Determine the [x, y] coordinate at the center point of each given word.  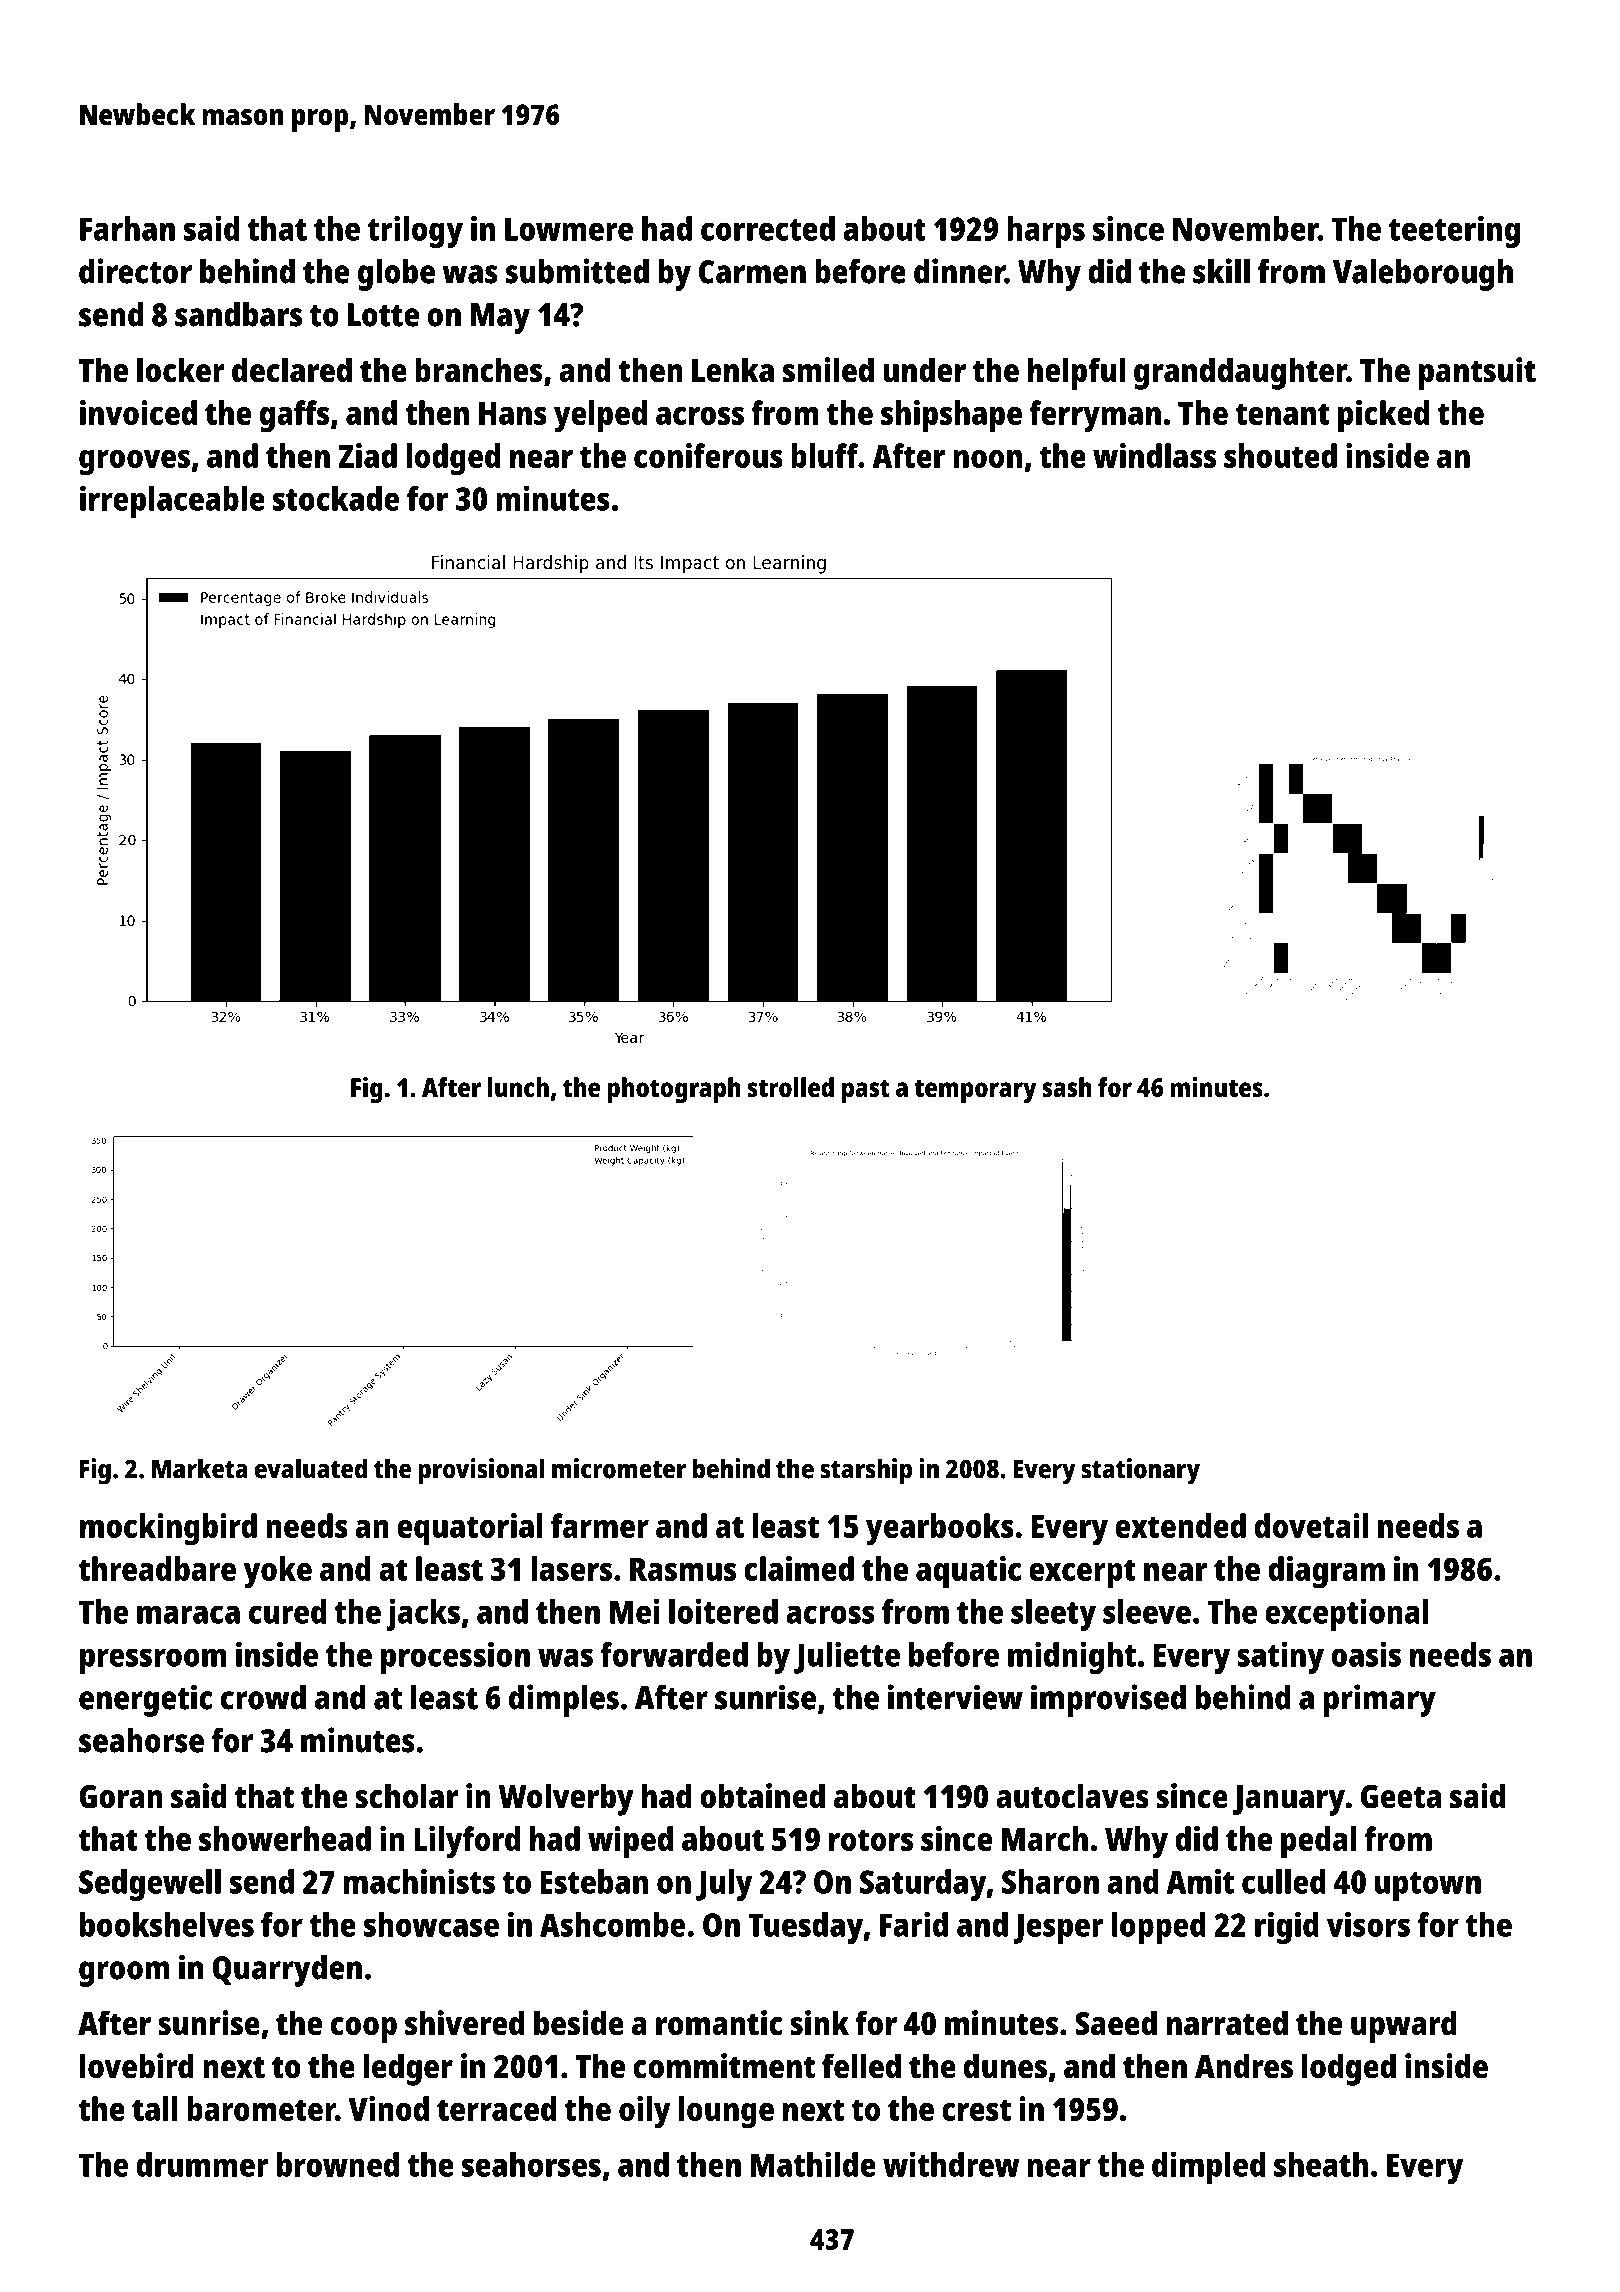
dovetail [1311, 1525]
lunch [518, 1087]
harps [1046, 232]
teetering [1454, 231]
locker [181, 370]
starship [866, 1471]
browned [338, 2164]
